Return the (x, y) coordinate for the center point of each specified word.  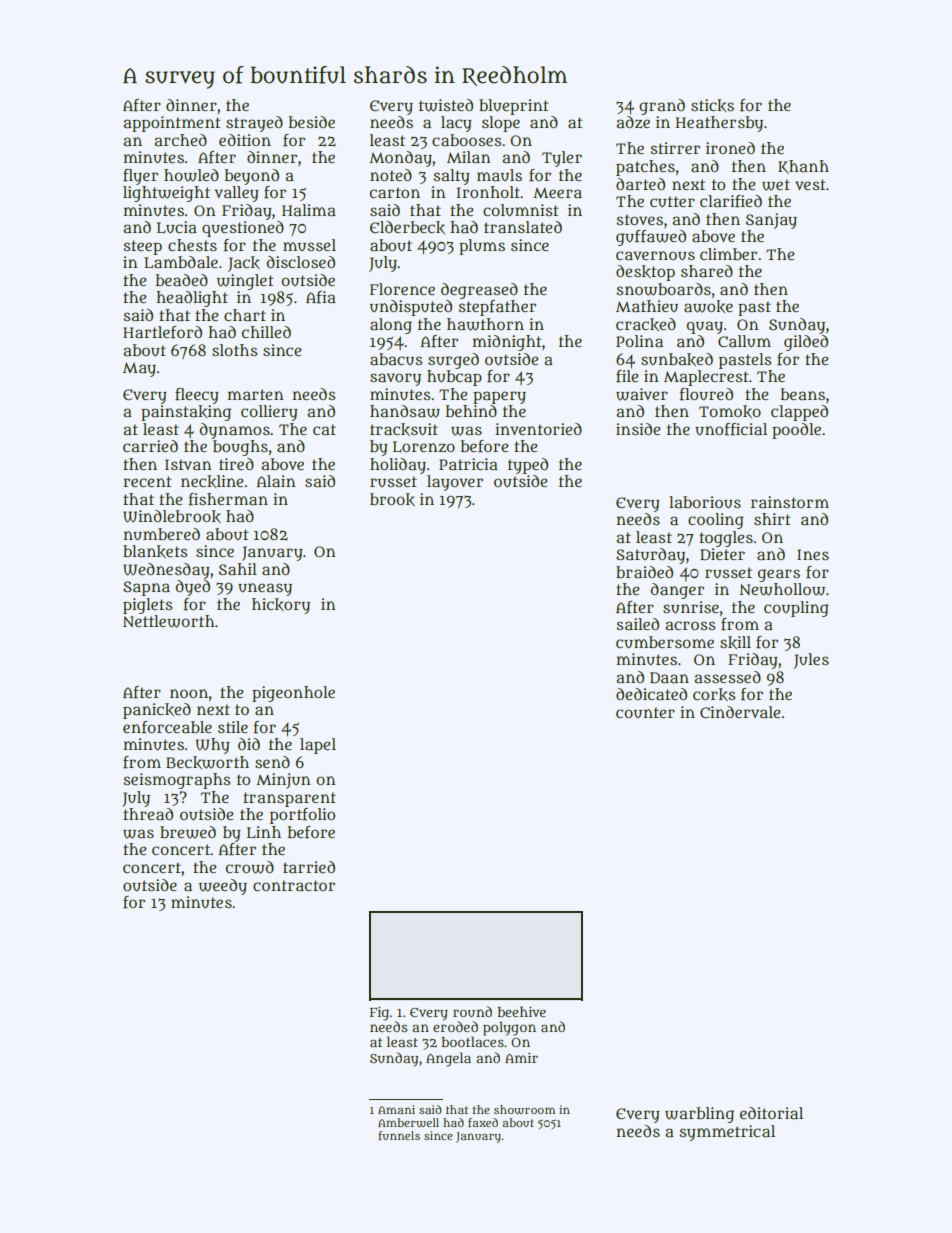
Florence (402, 289)
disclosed (300, 262)
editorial (771, 1113)
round (472, 1011)
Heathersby (719, 124)
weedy (223, 887)
